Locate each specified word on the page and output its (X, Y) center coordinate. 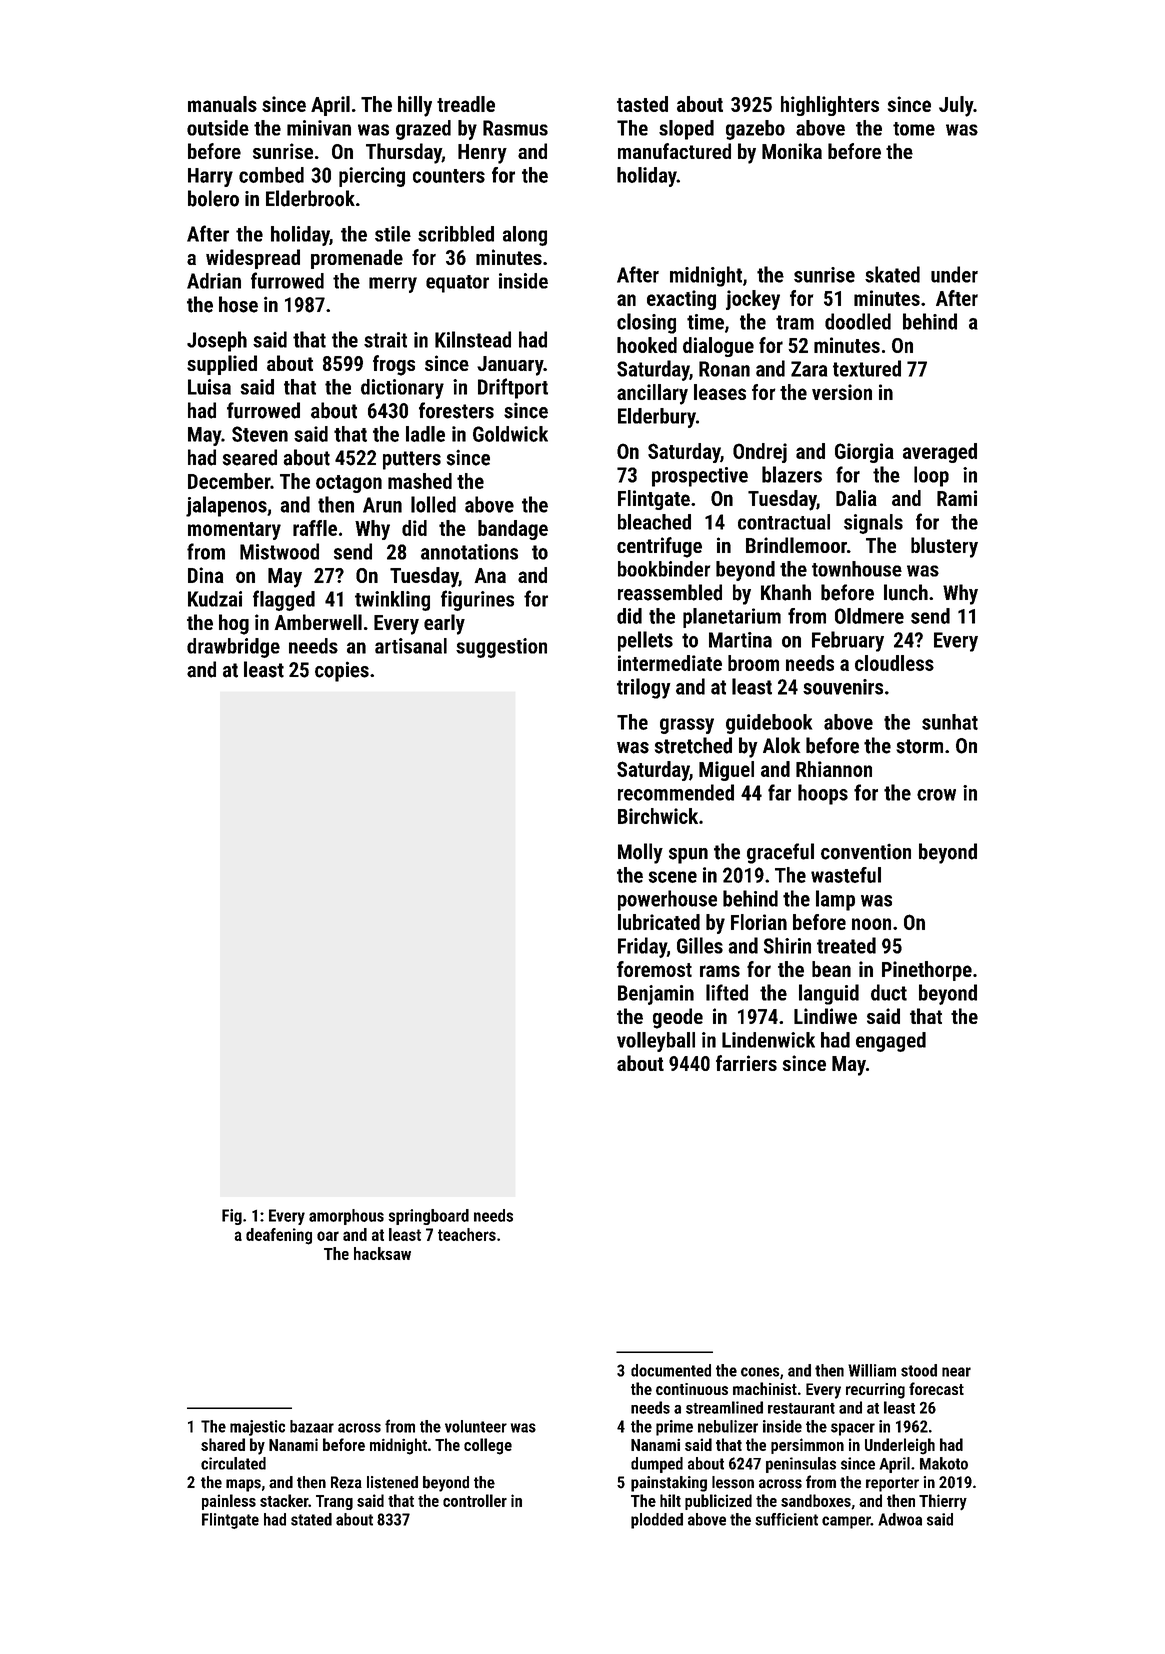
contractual (784, 522)
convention (866, 851)
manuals (222, 104)
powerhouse (667, 900)
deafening (279, 1236)
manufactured (674, 151)
